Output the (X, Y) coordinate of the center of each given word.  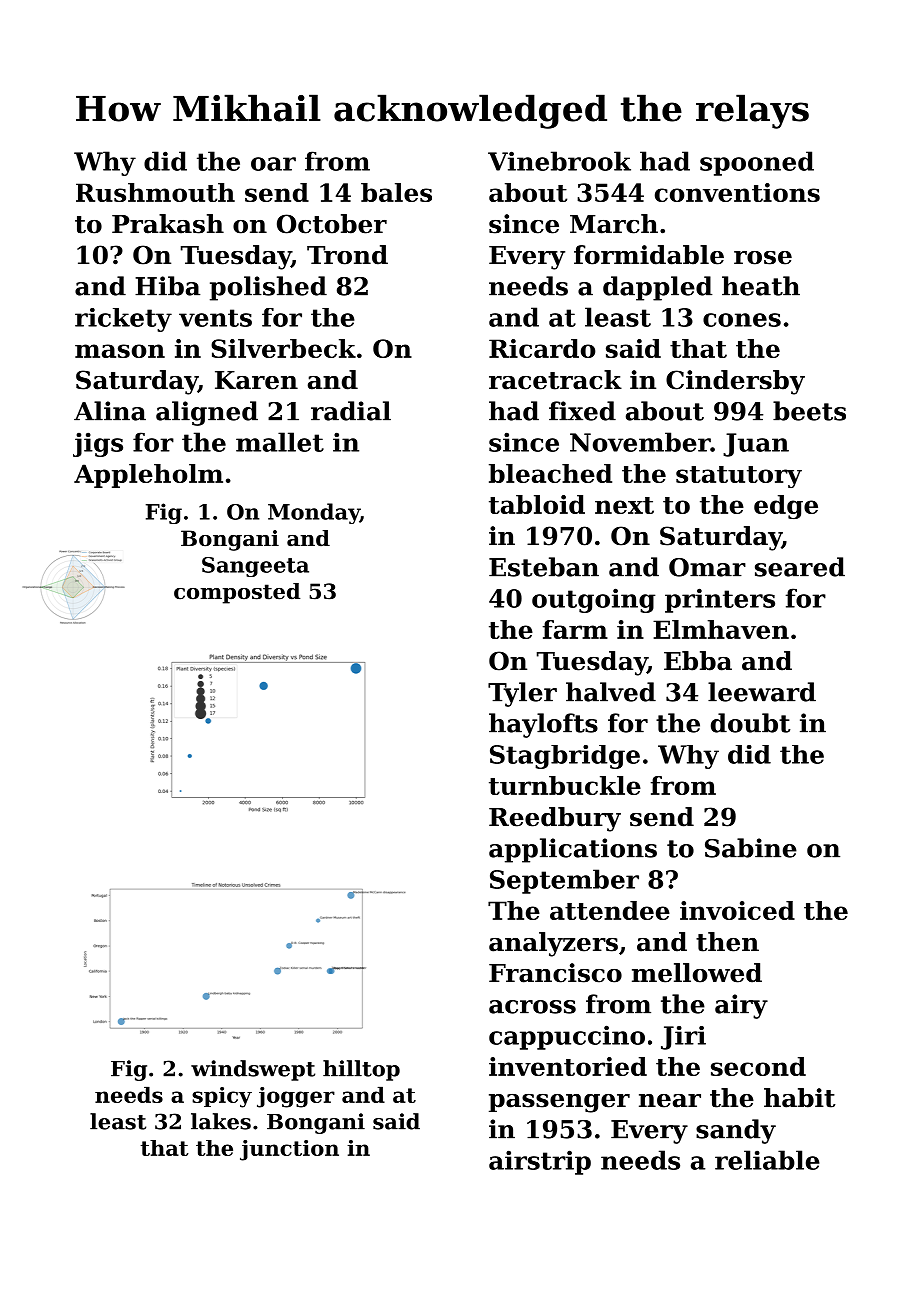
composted (237, 593)
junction (289, 1150)
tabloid (537, 504)
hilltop (361, 1070)
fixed (582, 411)
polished (268, 288)
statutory (739, 477)
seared (800, 567)
